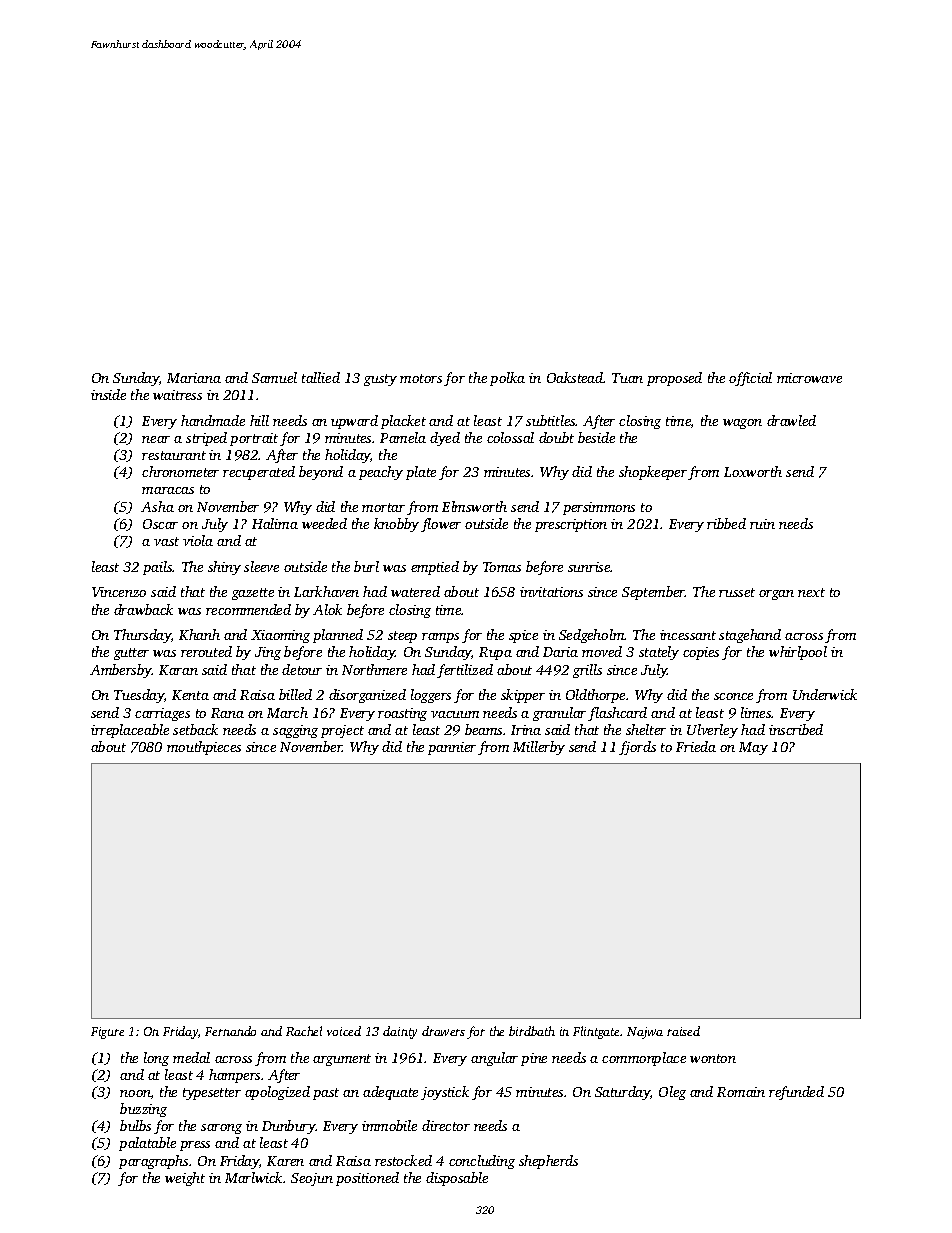 The width and height of the screenshot is (952, 1233). Describe the element at coordinates (253, 1177) in the screenshot. I see `Marlwick` at that location.
